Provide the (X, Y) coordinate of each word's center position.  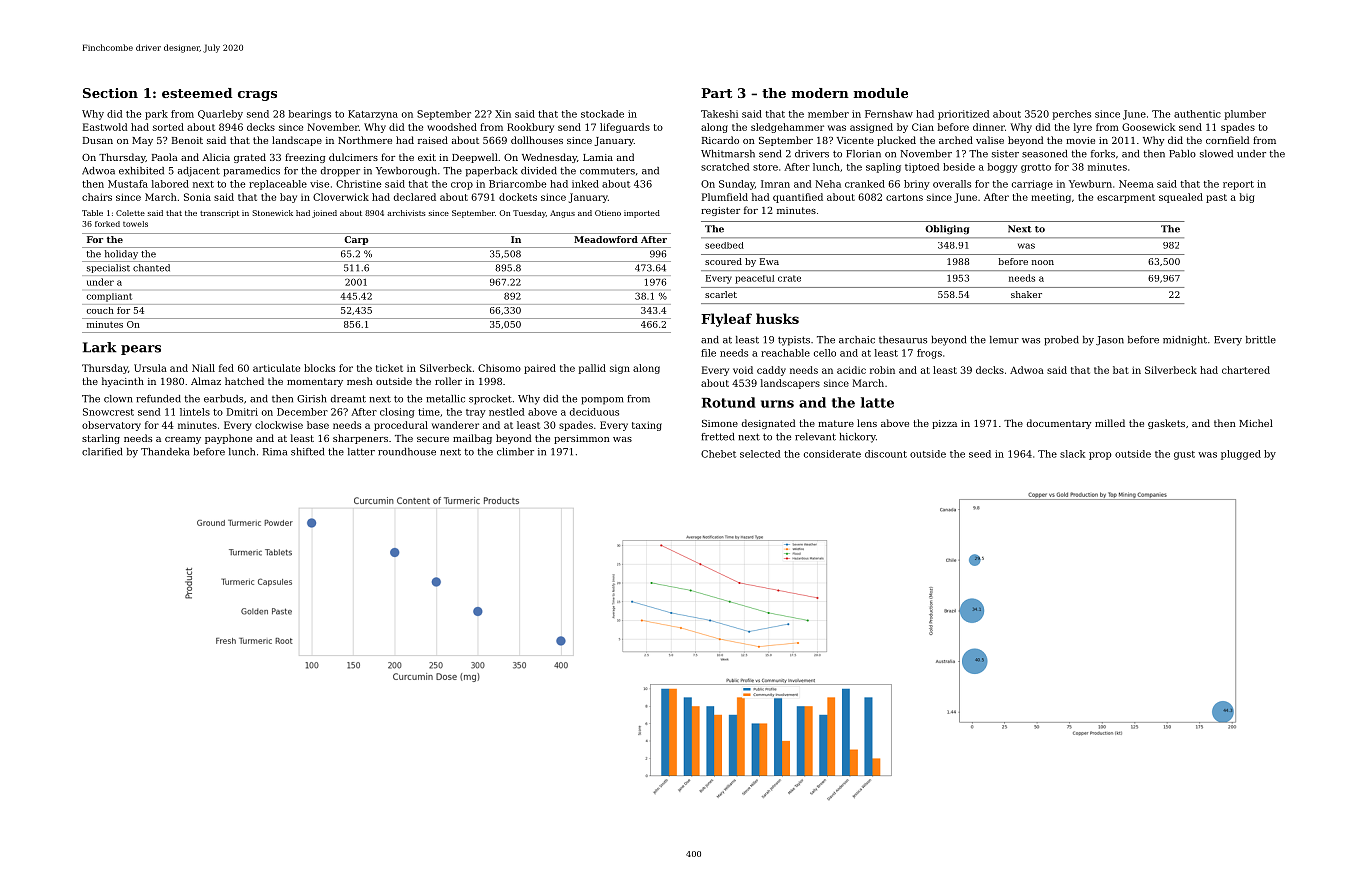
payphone (228, 439)
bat (1121, 370)
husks (777, 318)
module (881, 93)
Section (110, 93)
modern (820, 93)
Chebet (718, 454)
